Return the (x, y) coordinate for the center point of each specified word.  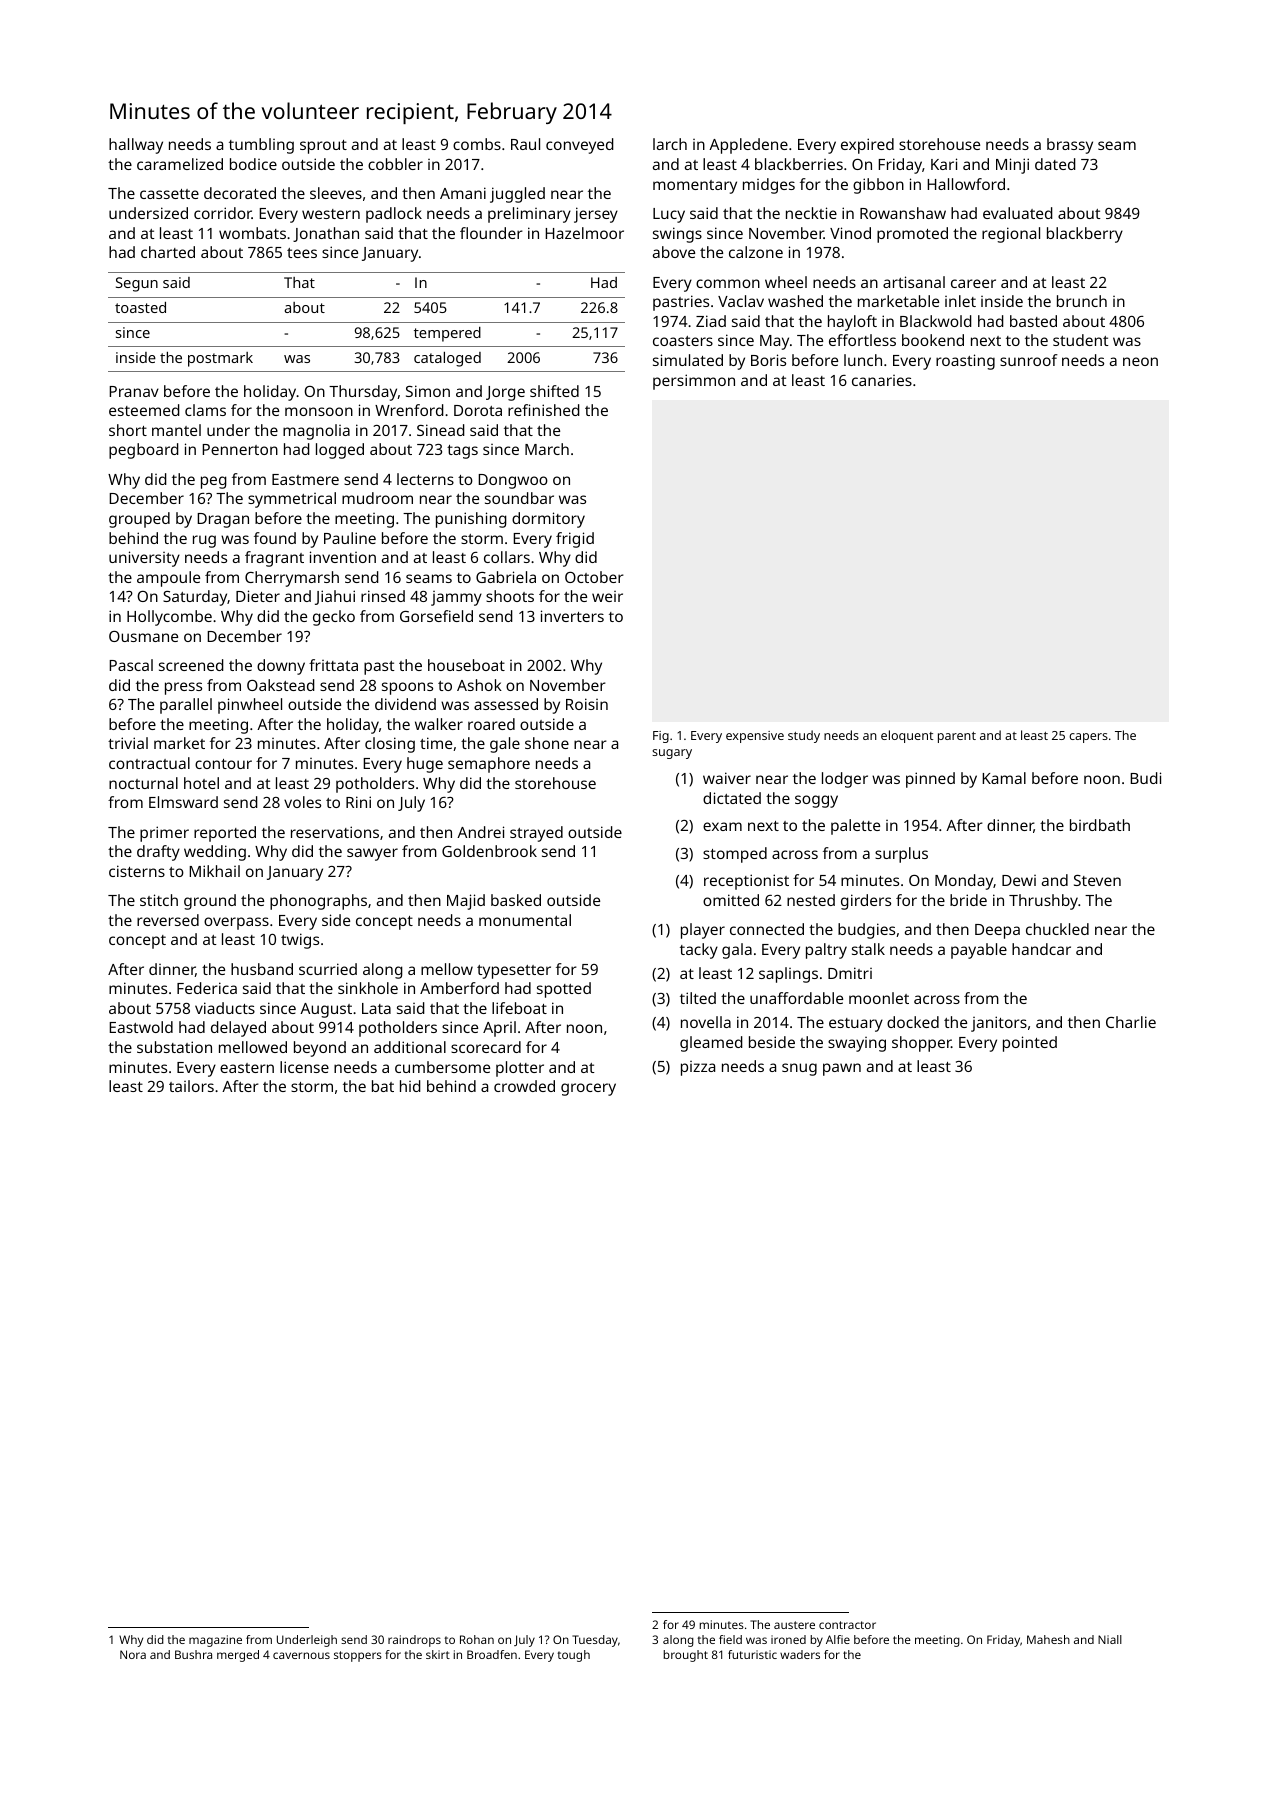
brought (685, 1656)
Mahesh (1048, 1639)
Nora (133, 1654)
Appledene (748, 146)
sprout (323, 147)
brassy (1070, 146)
